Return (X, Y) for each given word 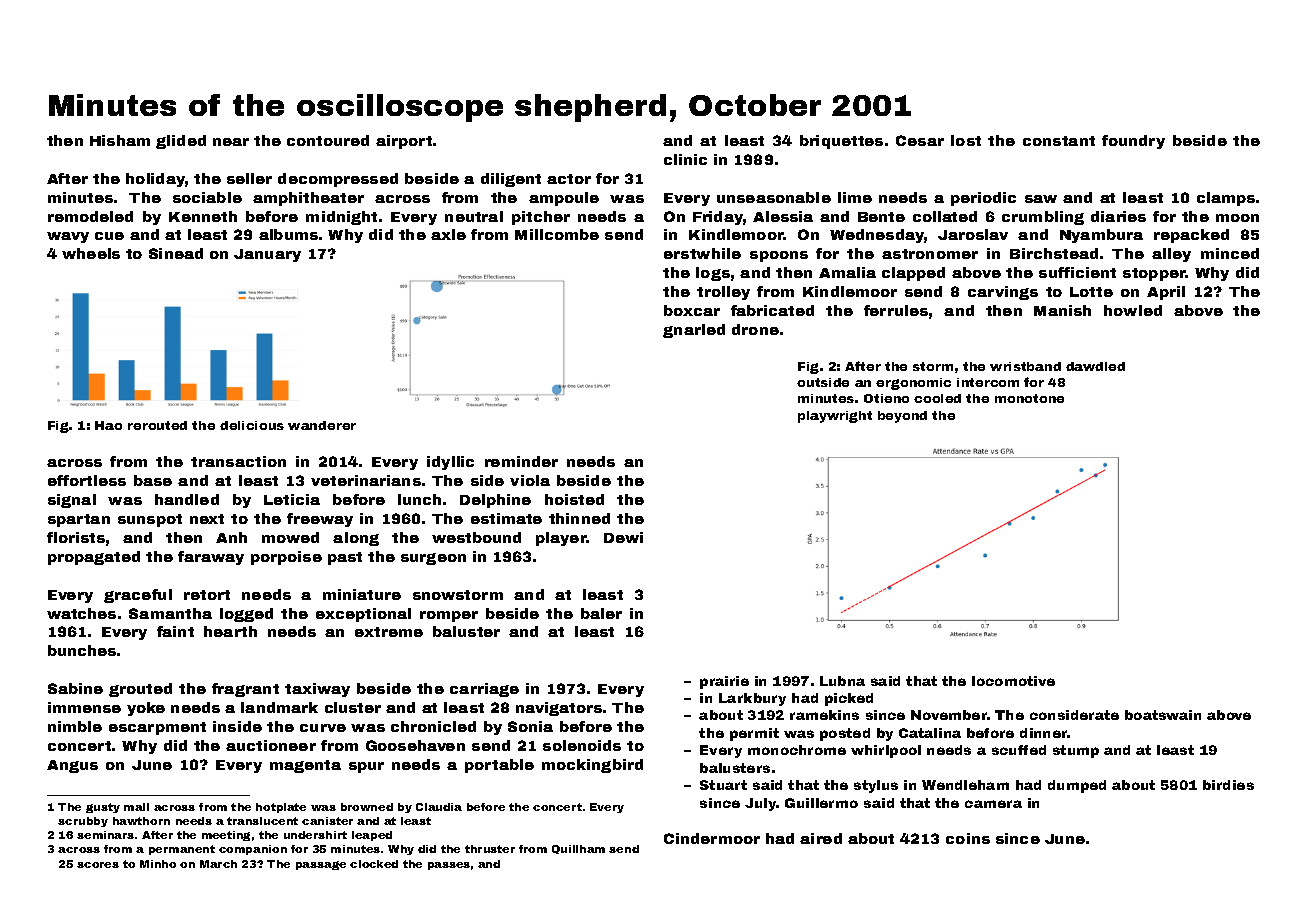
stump (1076, 751)
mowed (290, 537)
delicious (252, 425)
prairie (724, 682)
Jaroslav (973, 234)
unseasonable (774, 197)
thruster (490, 849)
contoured (328, 140)
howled (1133, 310)
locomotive (1013, 681)
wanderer (322, 425)
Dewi (623, 537)
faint (175, 631)
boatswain (1163, 715)
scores (98, 865)
